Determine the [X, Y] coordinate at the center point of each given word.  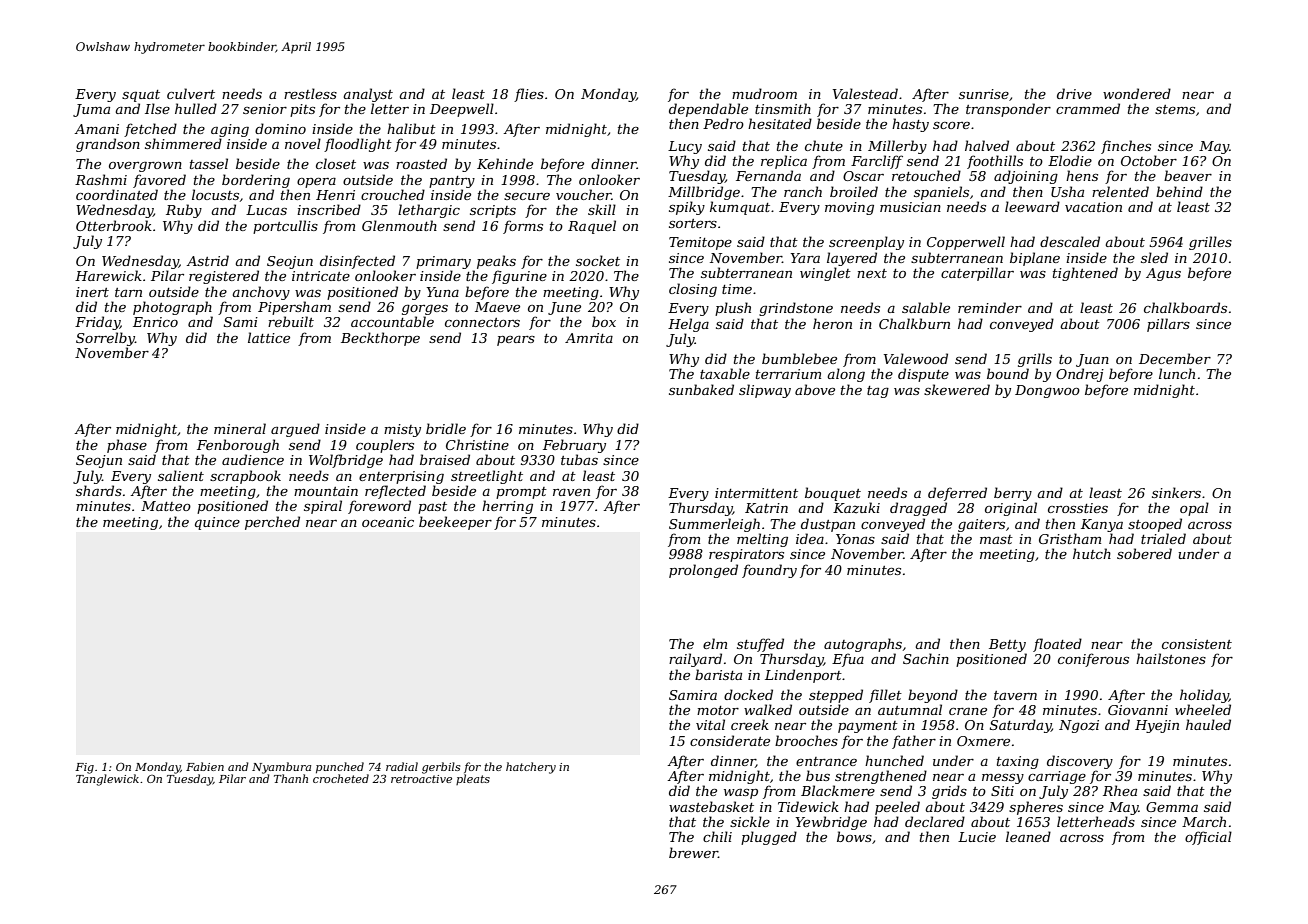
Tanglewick [107, 780]
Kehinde [505, 163]
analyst [368, 95]
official [1208, 838]
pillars [1168, 325]
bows [854, 836]
